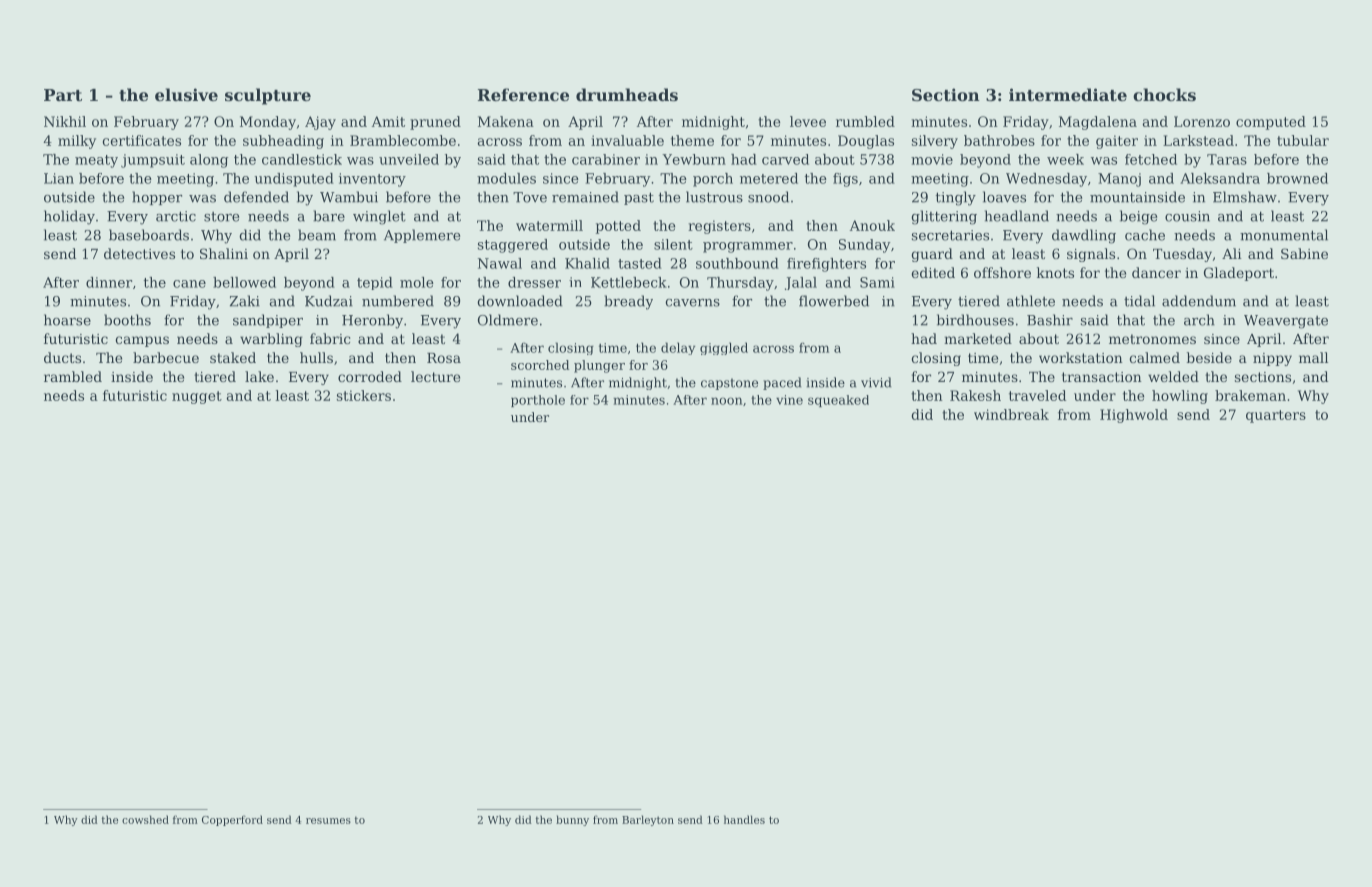 This screenshot has height=887, width=1372. What do you see at coordinates (724, 348) in the screenshot?
I see `giggled` at bounding box center [724, 348].
